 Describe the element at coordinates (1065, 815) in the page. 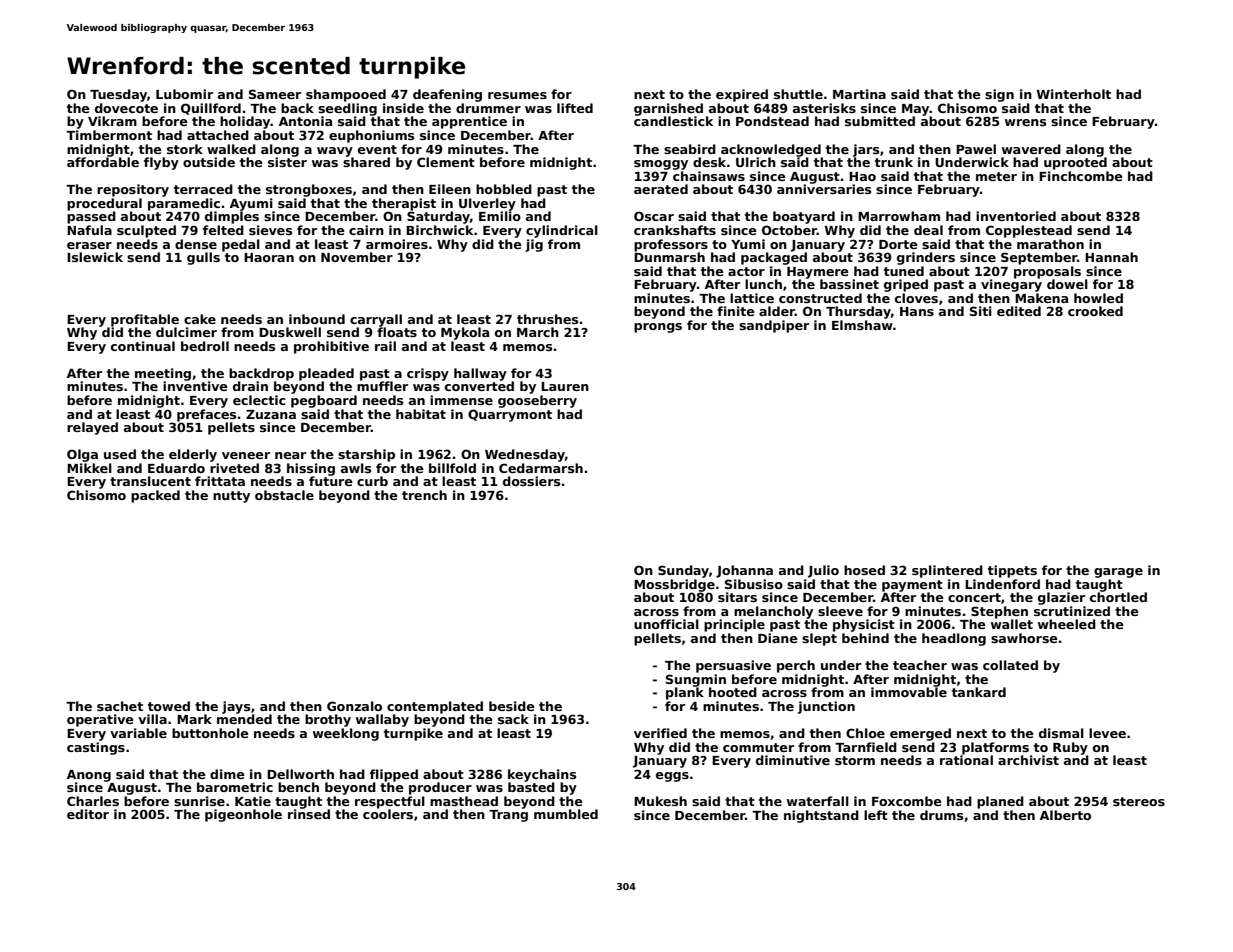

I see `Alberto` at that location.
